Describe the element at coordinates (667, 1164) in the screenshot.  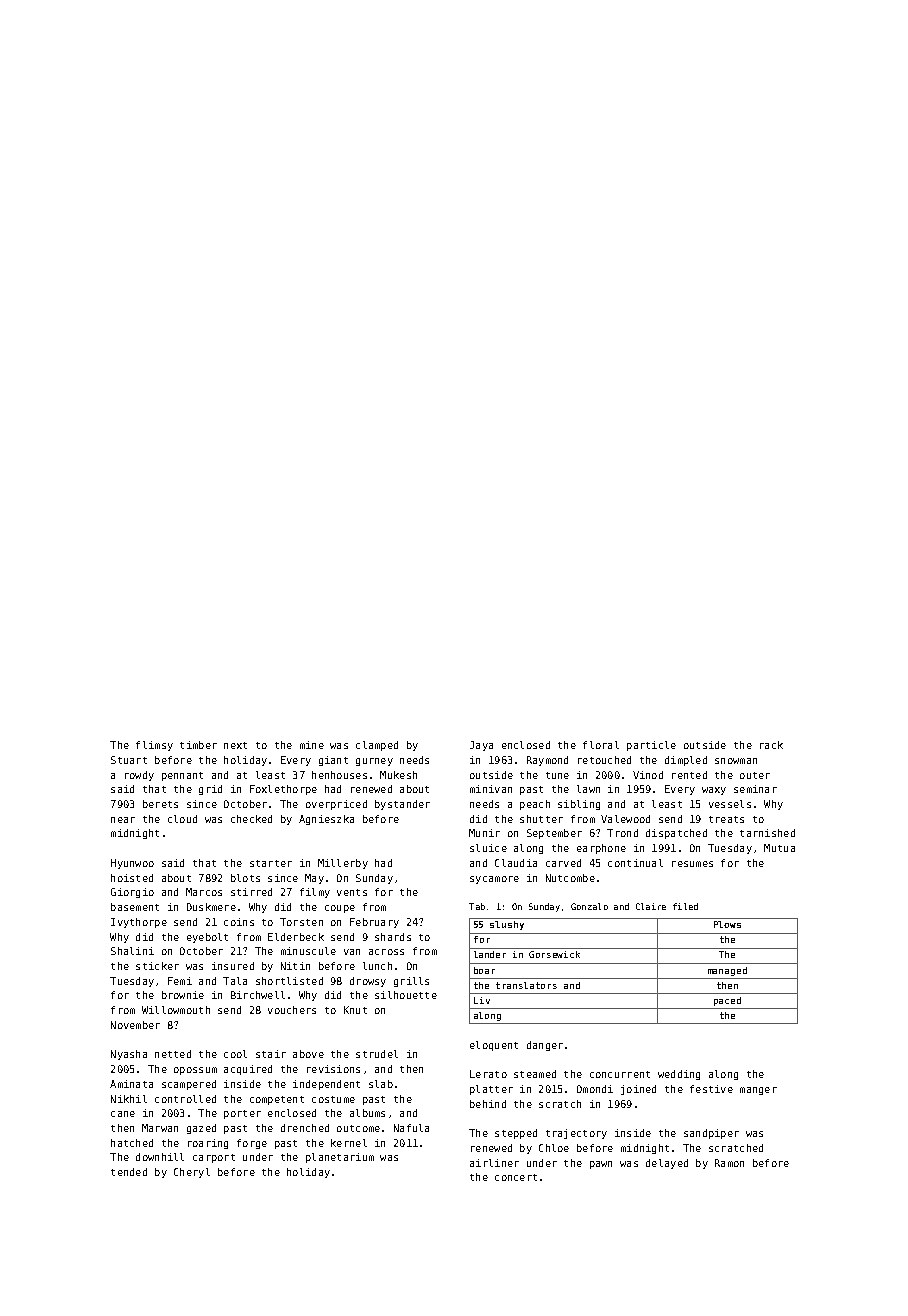
I see `delayed` at that location.
